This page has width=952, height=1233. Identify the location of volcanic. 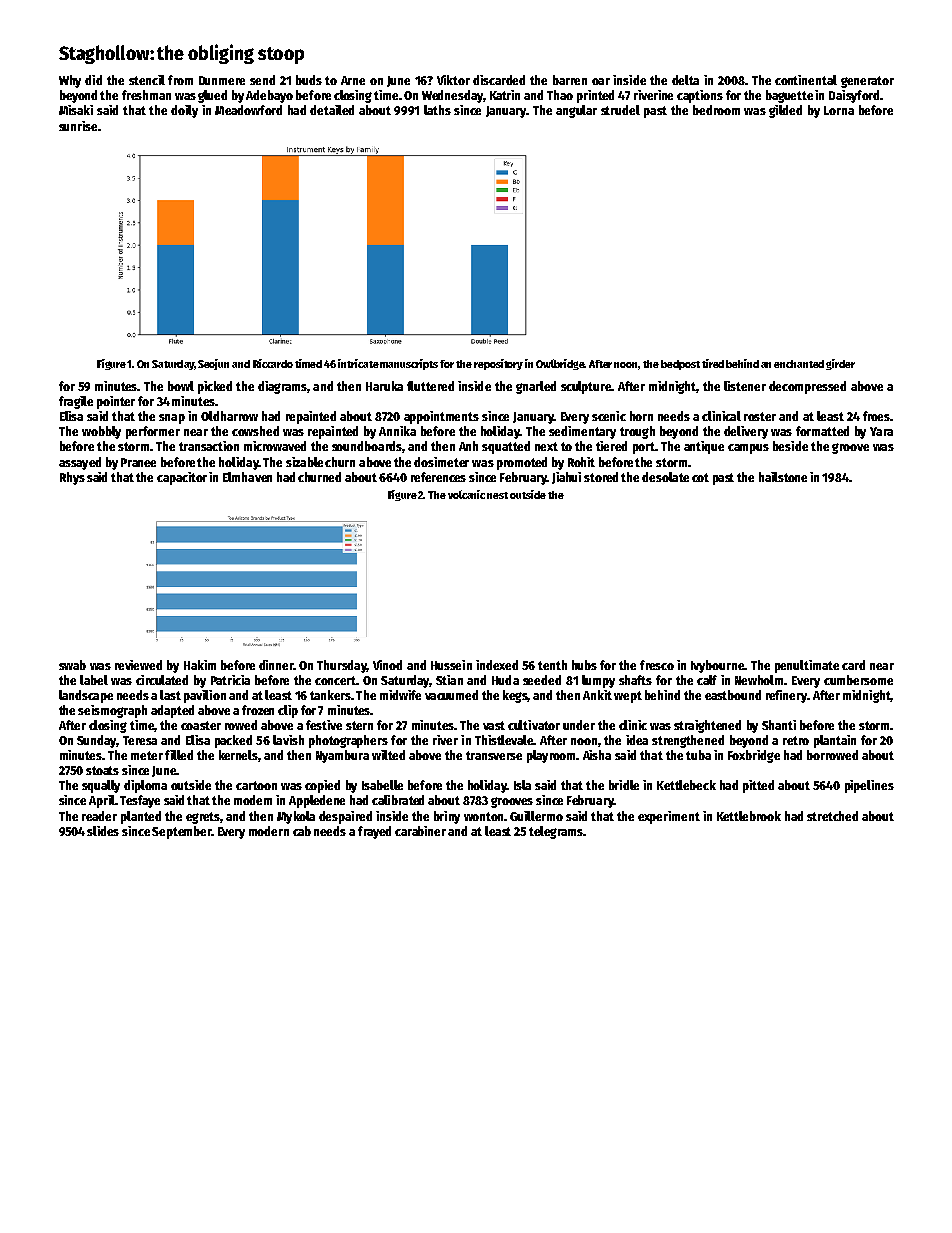
(466, 494).
